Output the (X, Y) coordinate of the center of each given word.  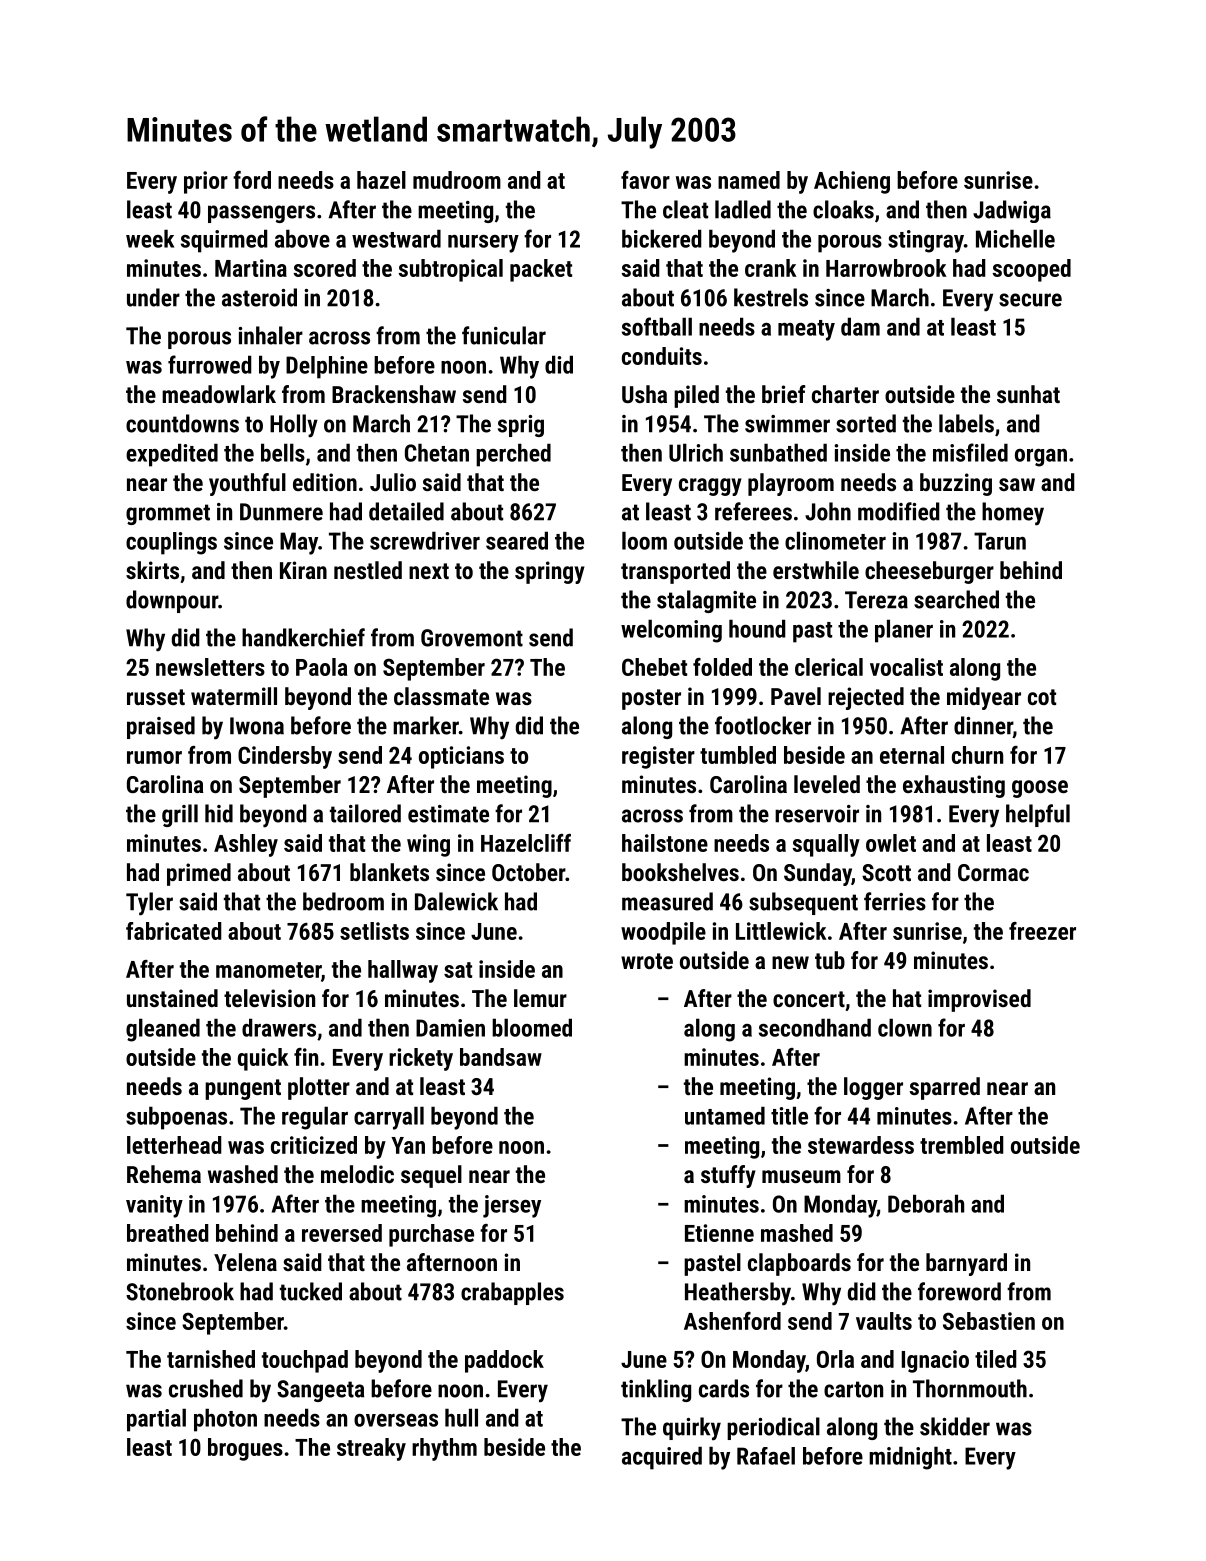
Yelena (245, 1262)
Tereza (876, 600)
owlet (891, 843)
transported (675, 572)
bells (283, 452)
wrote (647, 961)
